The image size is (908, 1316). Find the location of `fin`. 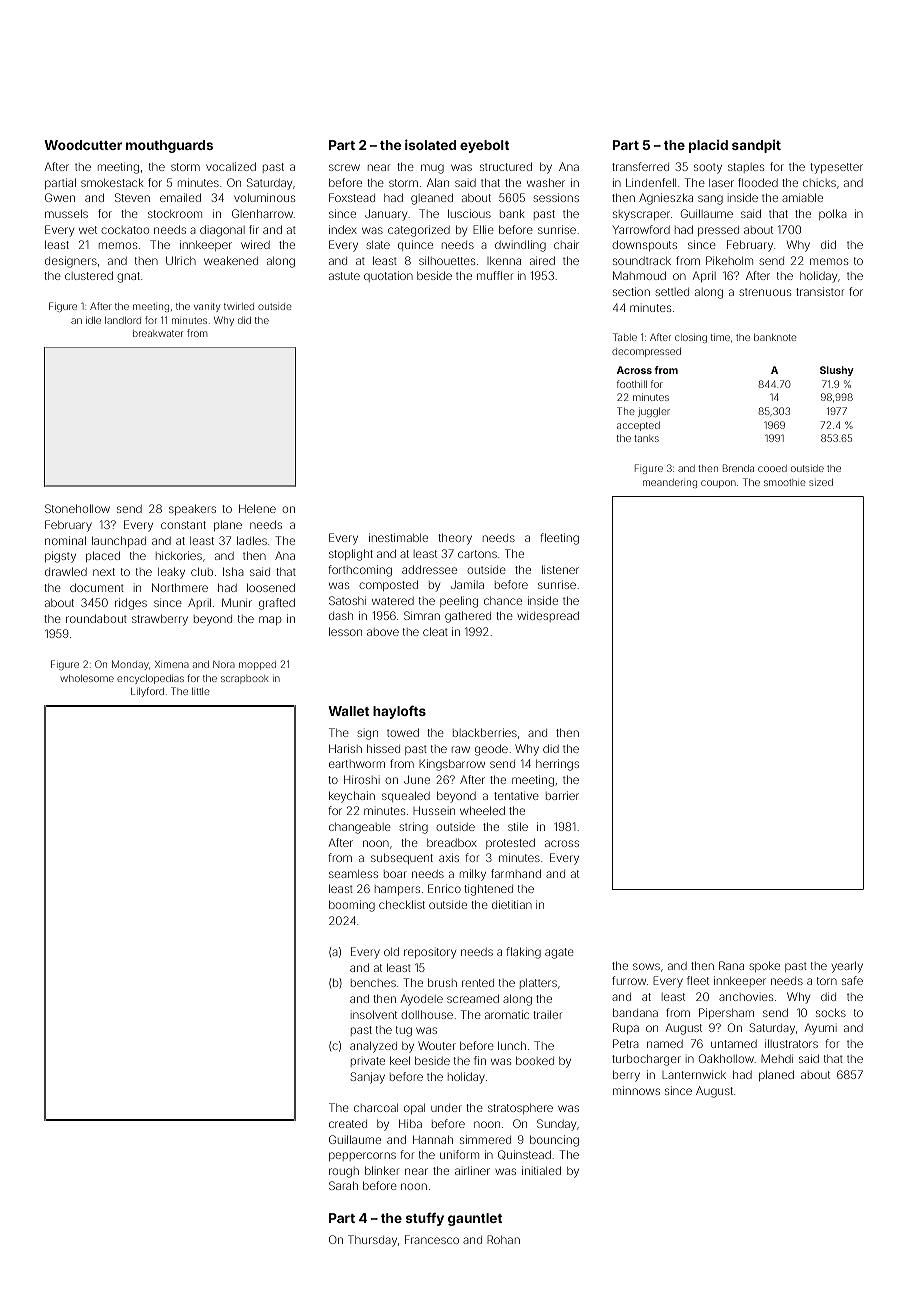

fin is located at coordinates (480, 1060).
